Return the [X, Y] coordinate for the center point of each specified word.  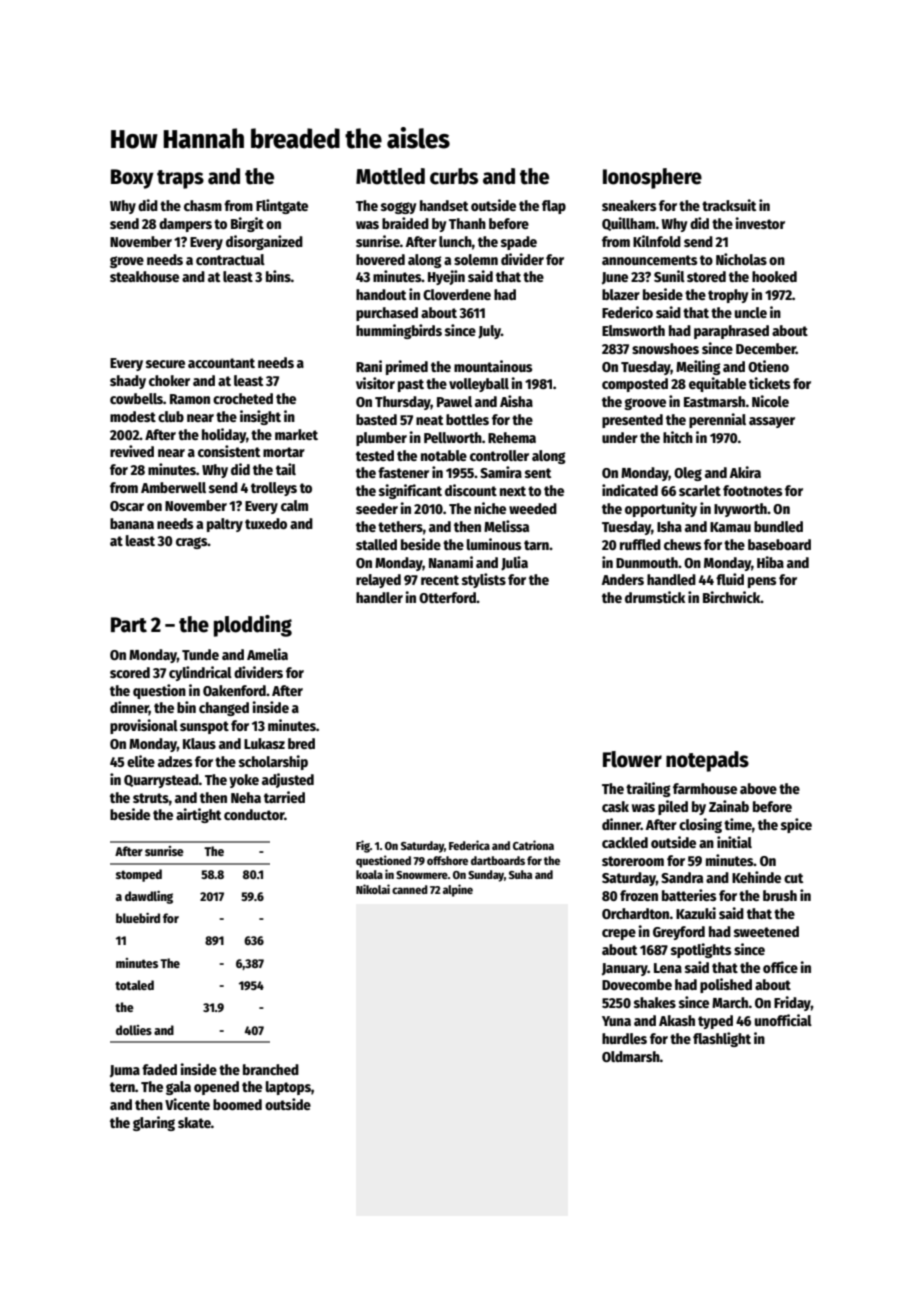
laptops [288, 1088]
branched [271, 1069]
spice [796, 825]
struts [151, 798]
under [620, 437]
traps [180, 179]
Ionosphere [652, 178]
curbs [454, 176]
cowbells [136, 398]
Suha [520, 874]
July [489, 332]
